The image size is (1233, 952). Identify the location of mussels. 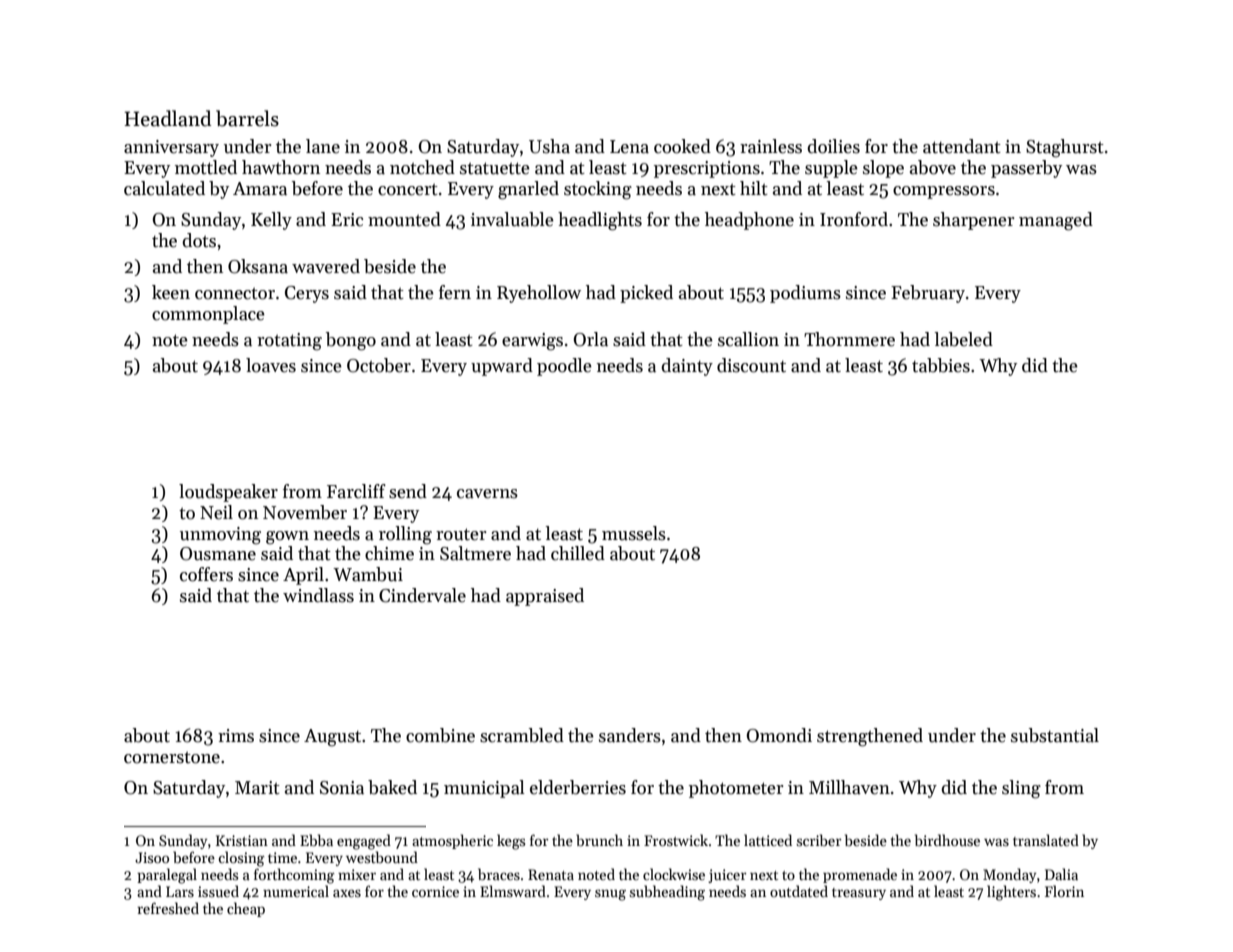
(634, 533).
